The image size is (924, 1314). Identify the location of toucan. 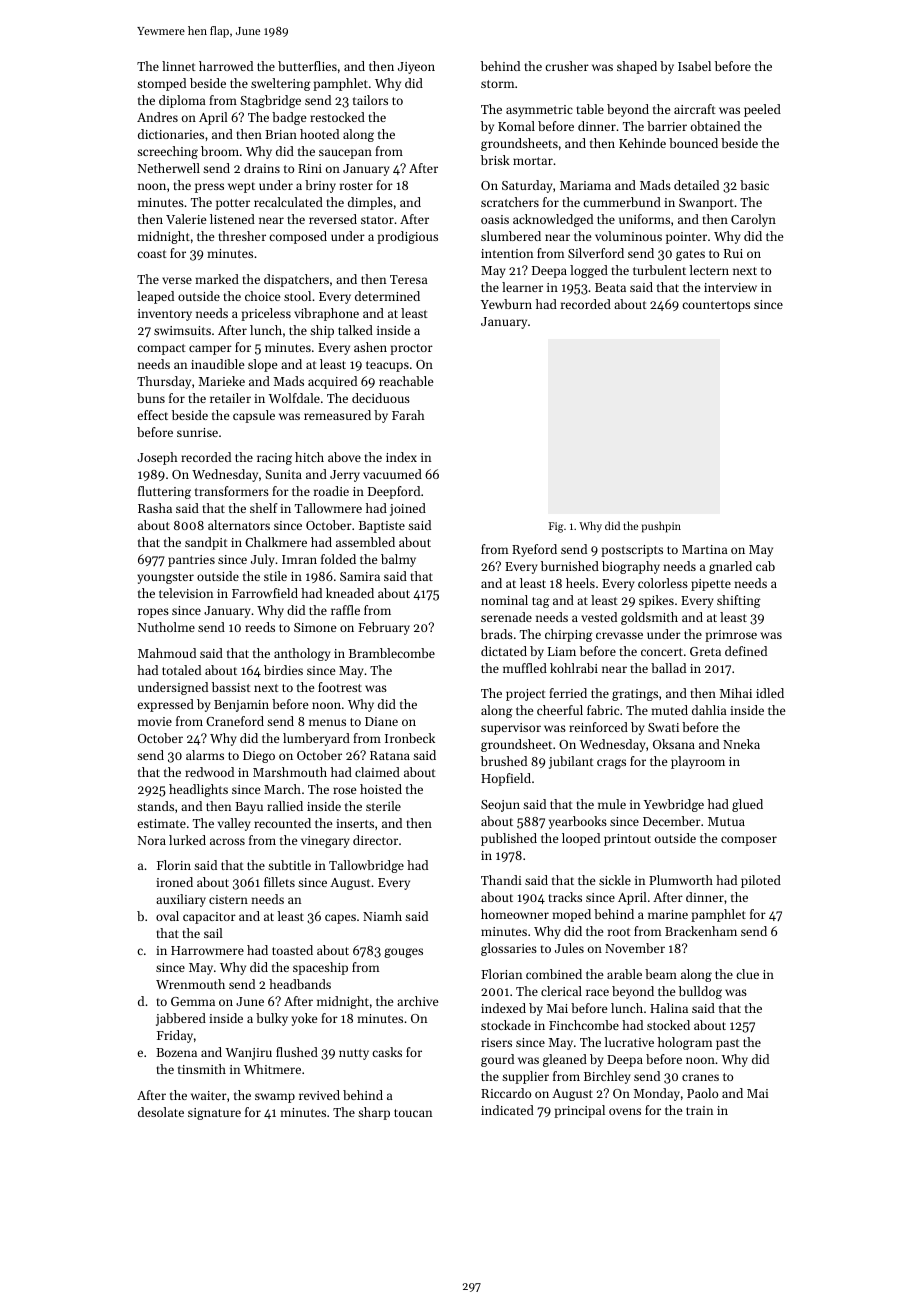
(413, 1113).
